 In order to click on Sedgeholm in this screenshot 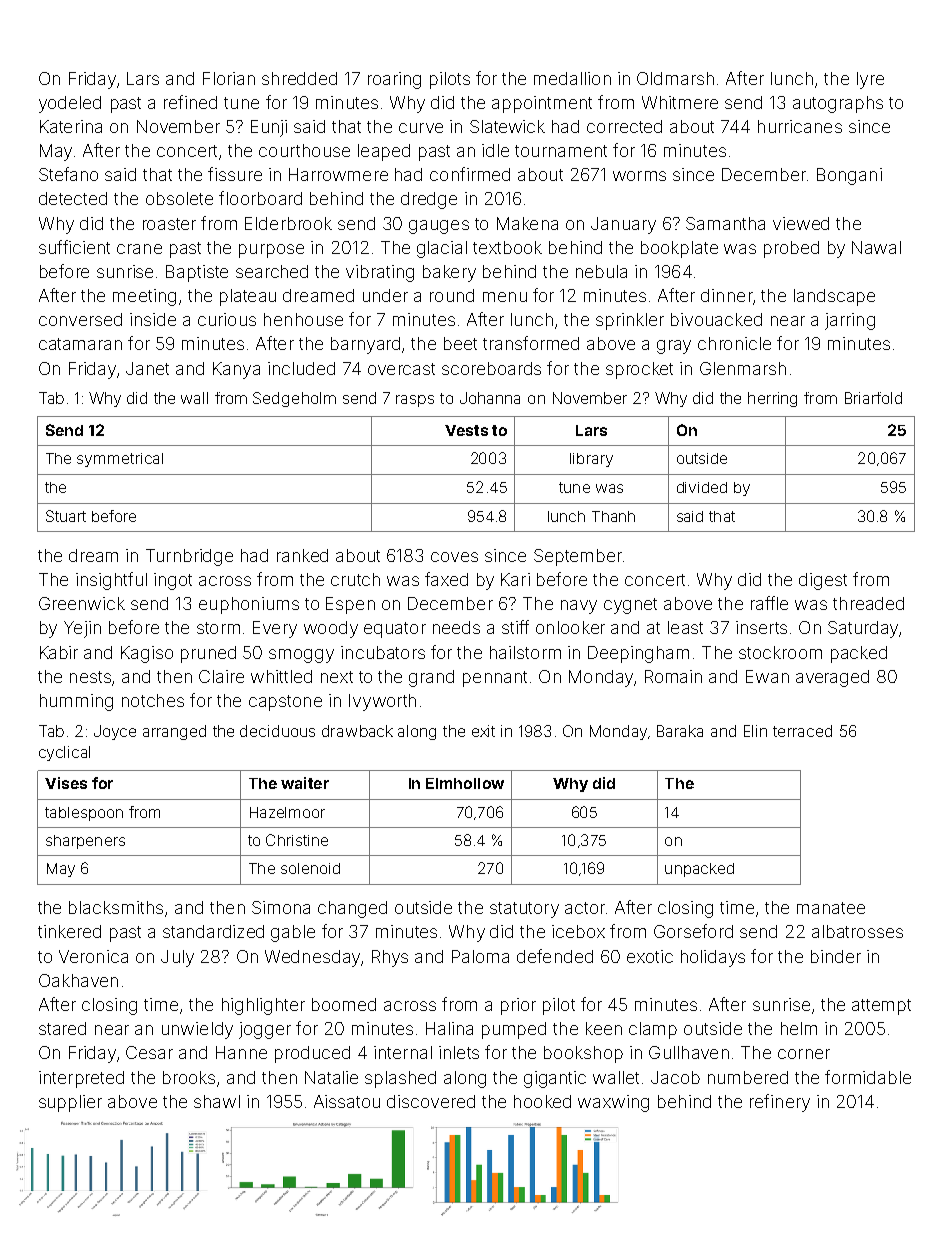, I will do `click(294, 399)`.
